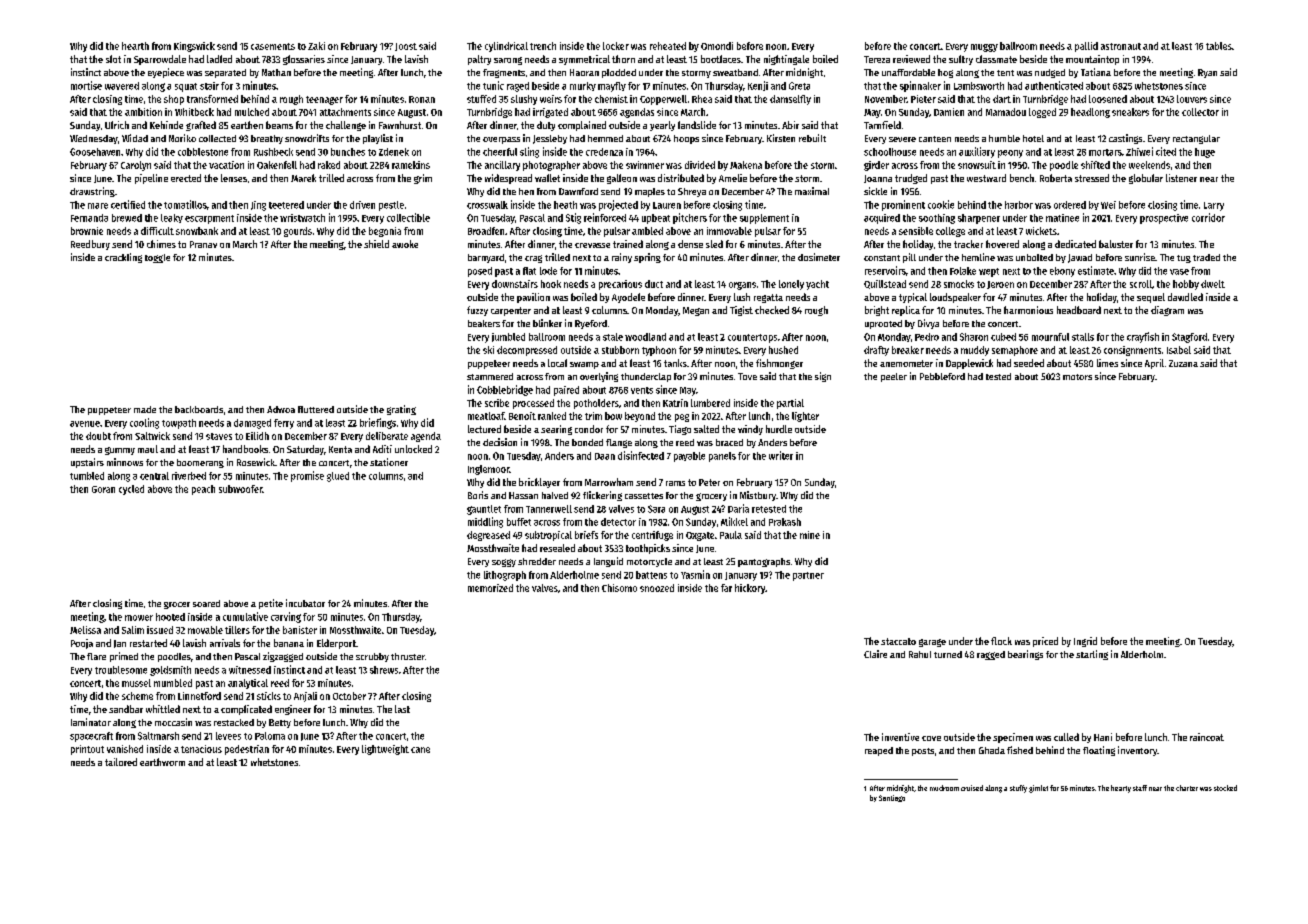 The width and height of the screenshot is (1308, 924). I want to click on tailored, so click(121, 762).
